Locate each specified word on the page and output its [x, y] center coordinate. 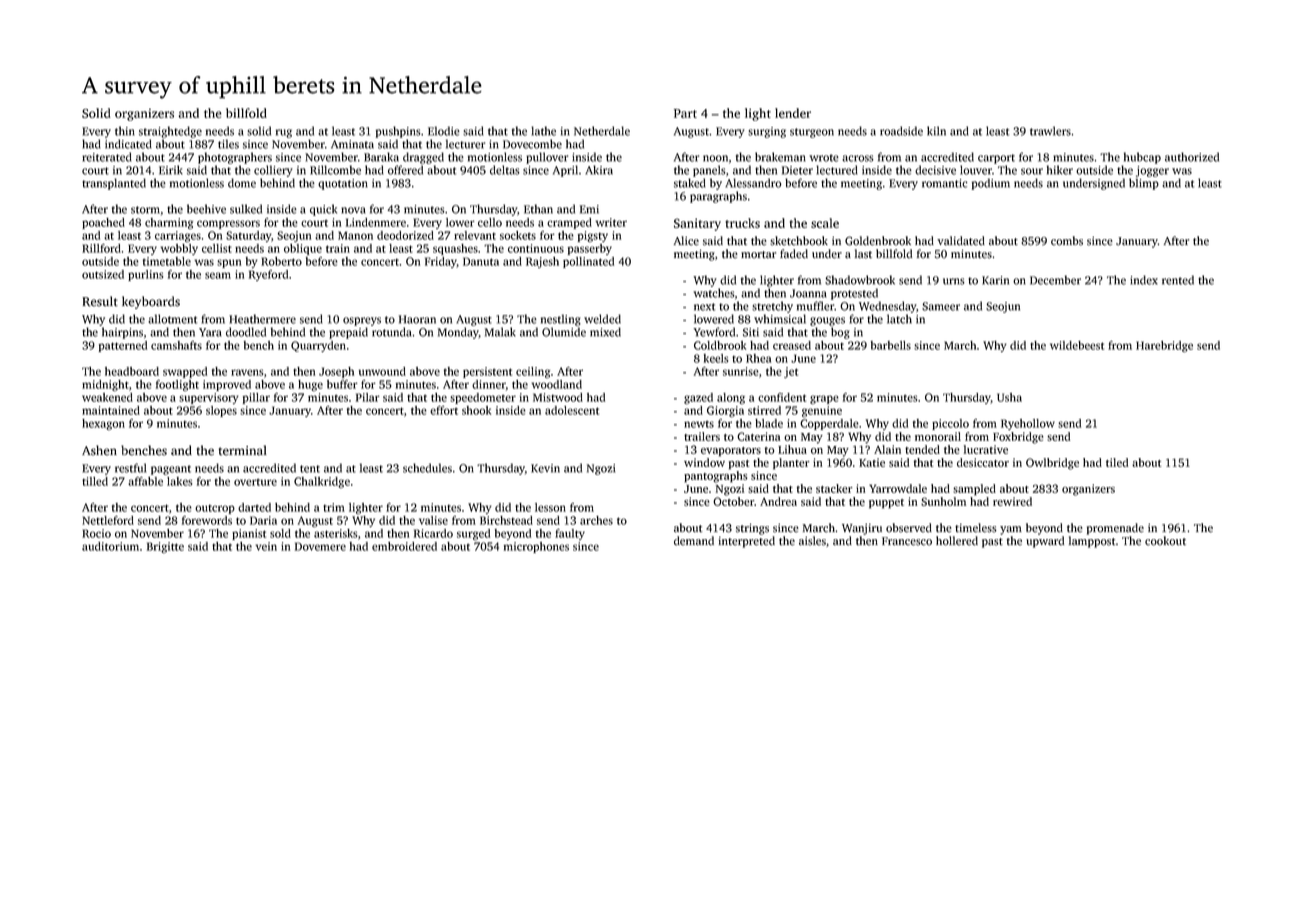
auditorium [110, 546]
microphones [536, 547]
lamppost [1092, 542]
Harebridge [1164, 346]
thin [125, 131]
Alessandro [753, 183]
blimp [1144, 184]
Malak [500, 332]
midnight [105, 385]
